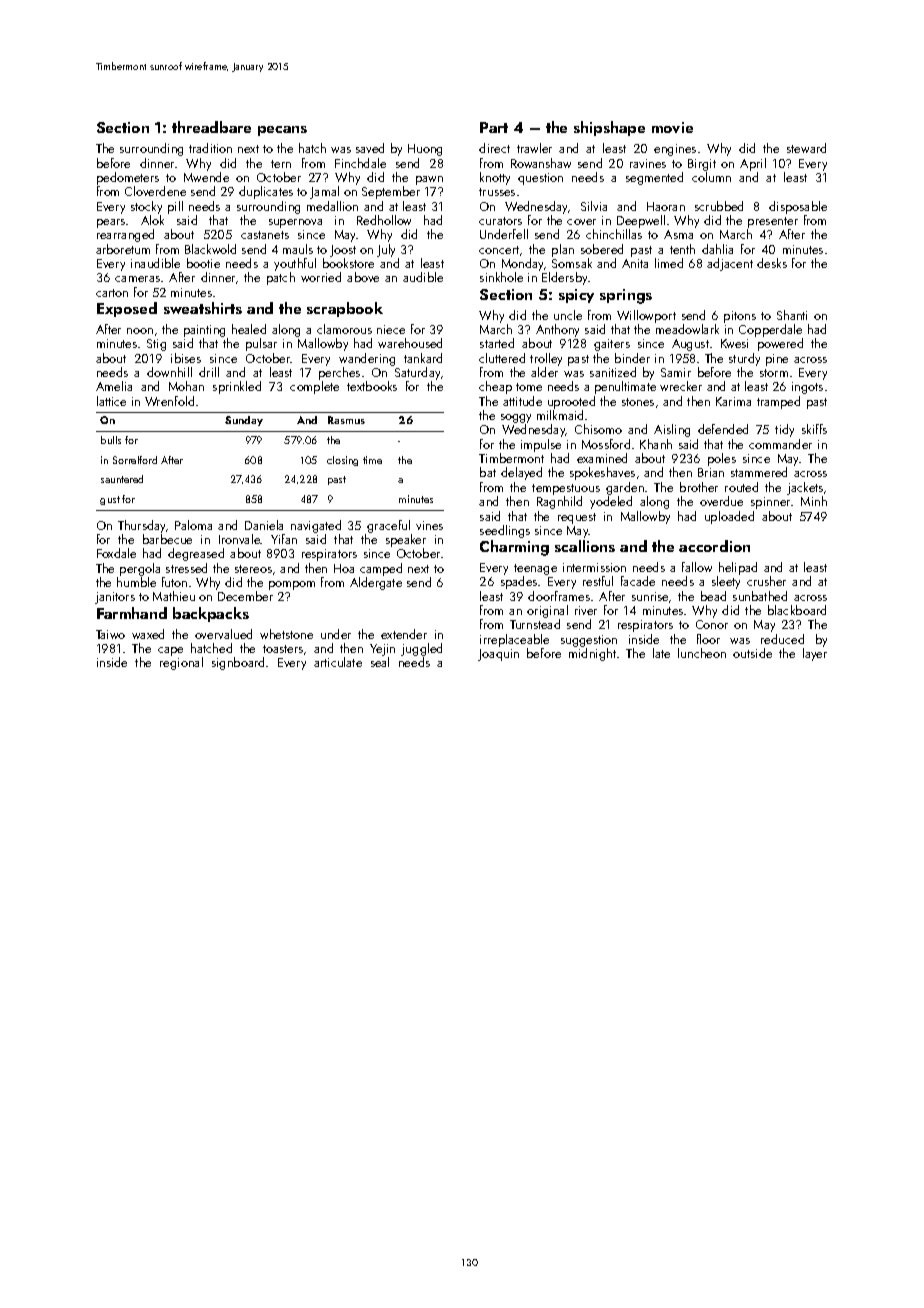 The width and height of the screenshot is (924, 1308). What do you see at coordinates (806, 148) in the screenshot?
I see `steward` at bounding box center [806, 148].
